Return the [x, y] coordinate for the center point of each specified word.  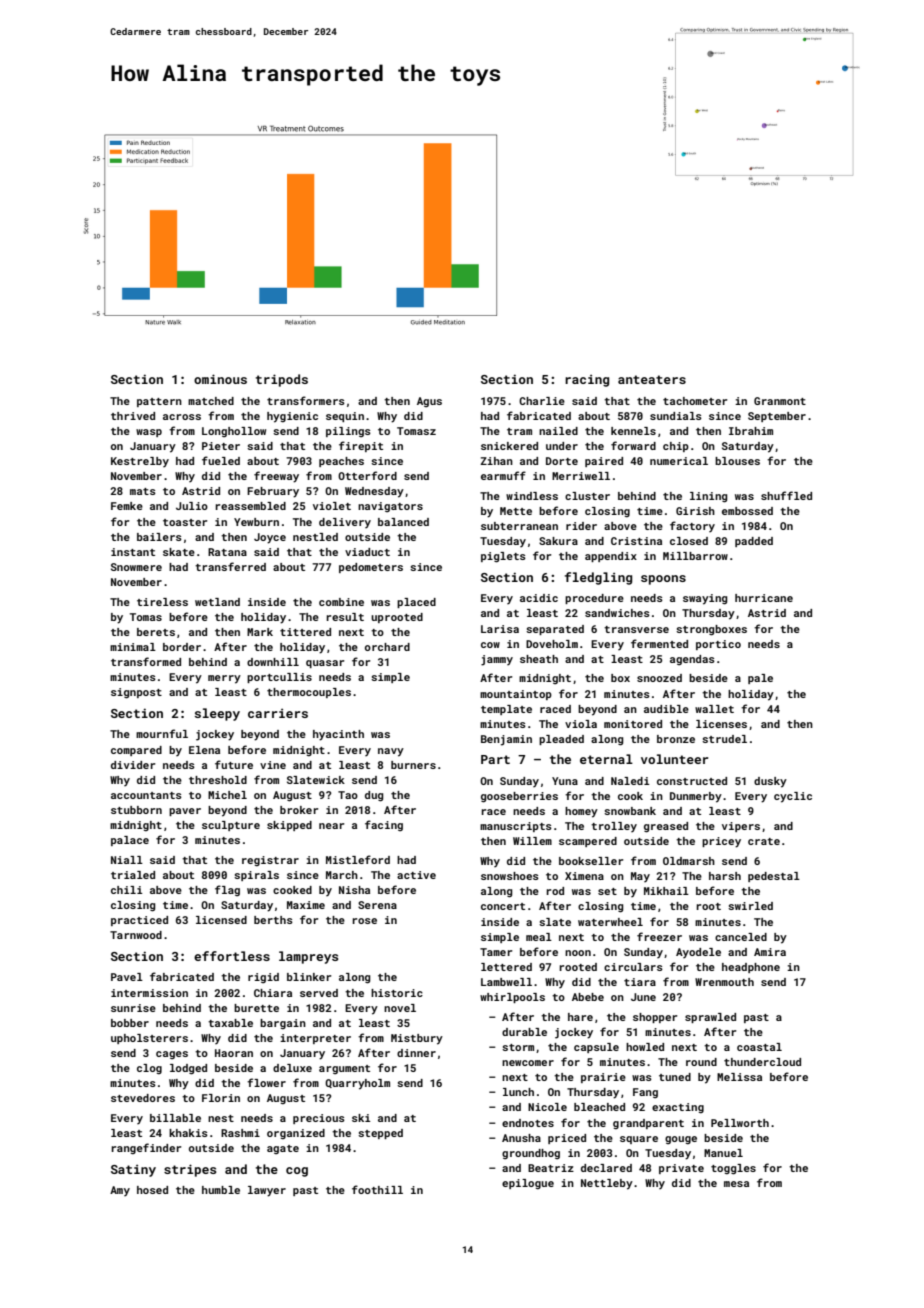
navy [391, 752]
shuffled [786, 495]
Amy [120, 1191]
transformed [146, 661]
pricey [721, 842]
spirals [256, 876]
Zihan [496, 461]
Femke [127, 506]
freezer [659, 936]
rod [555, 891]
